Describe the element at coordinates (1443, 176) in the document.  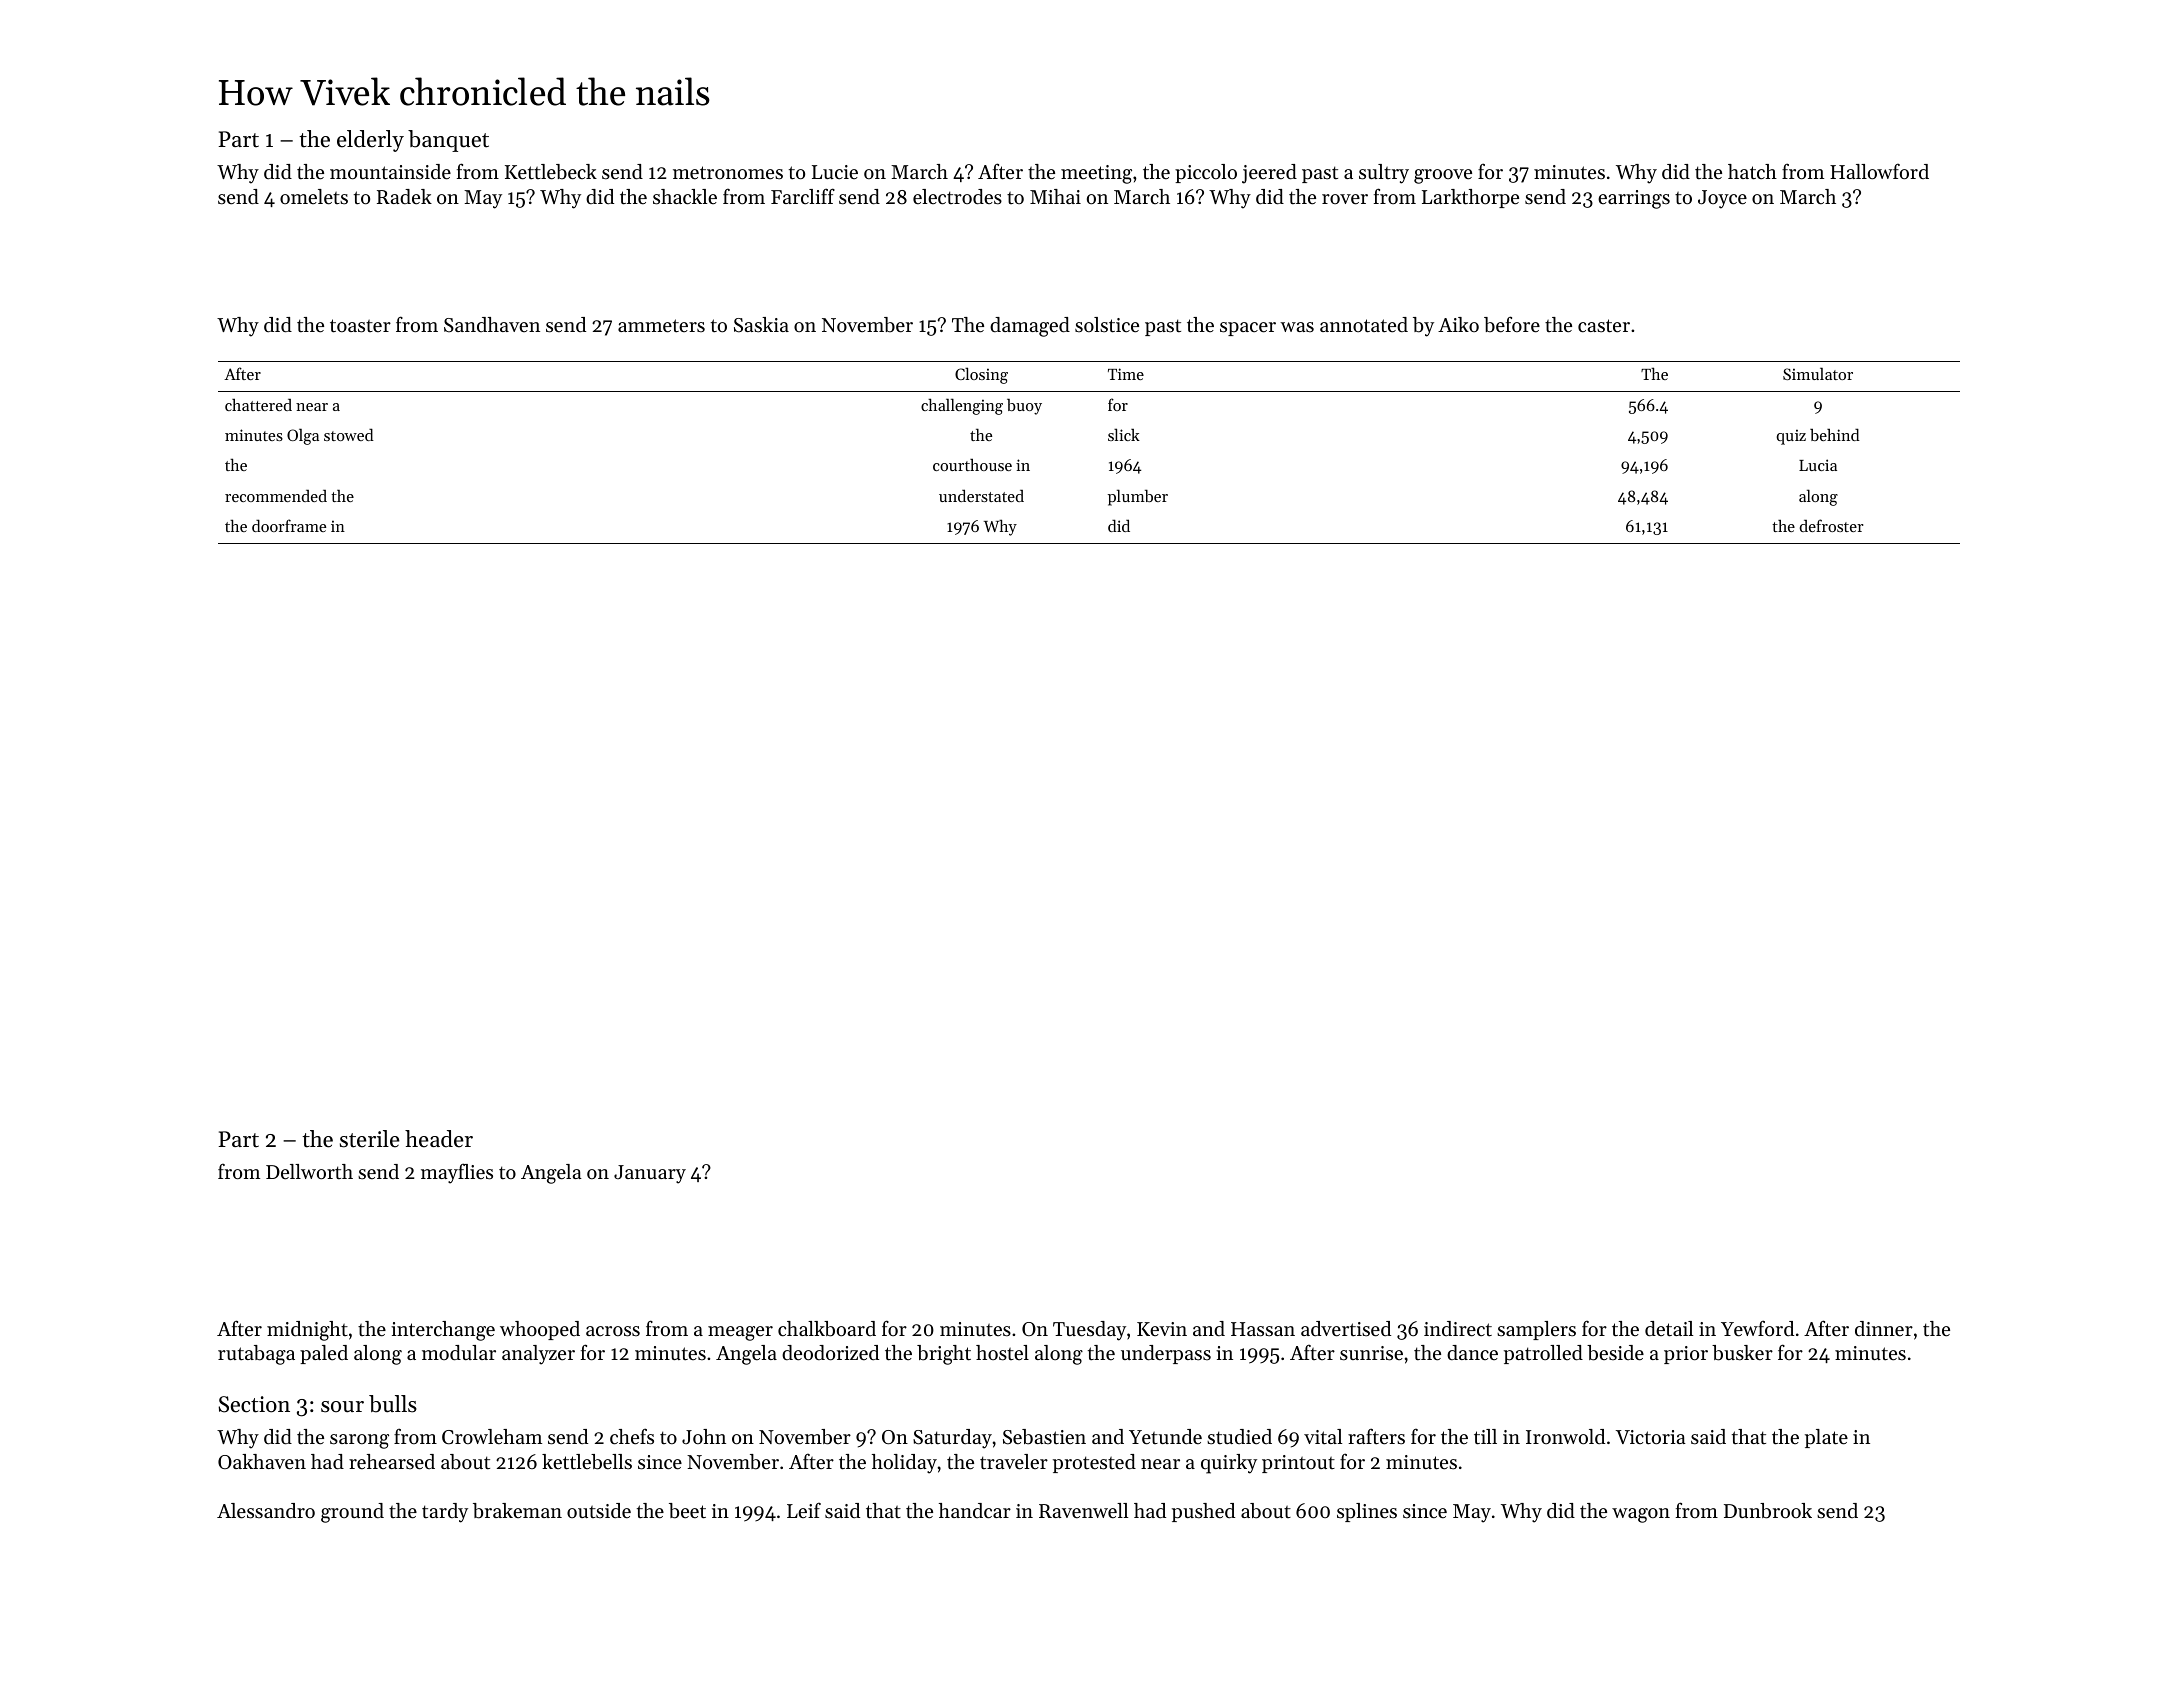
I see `groove` at that location.
